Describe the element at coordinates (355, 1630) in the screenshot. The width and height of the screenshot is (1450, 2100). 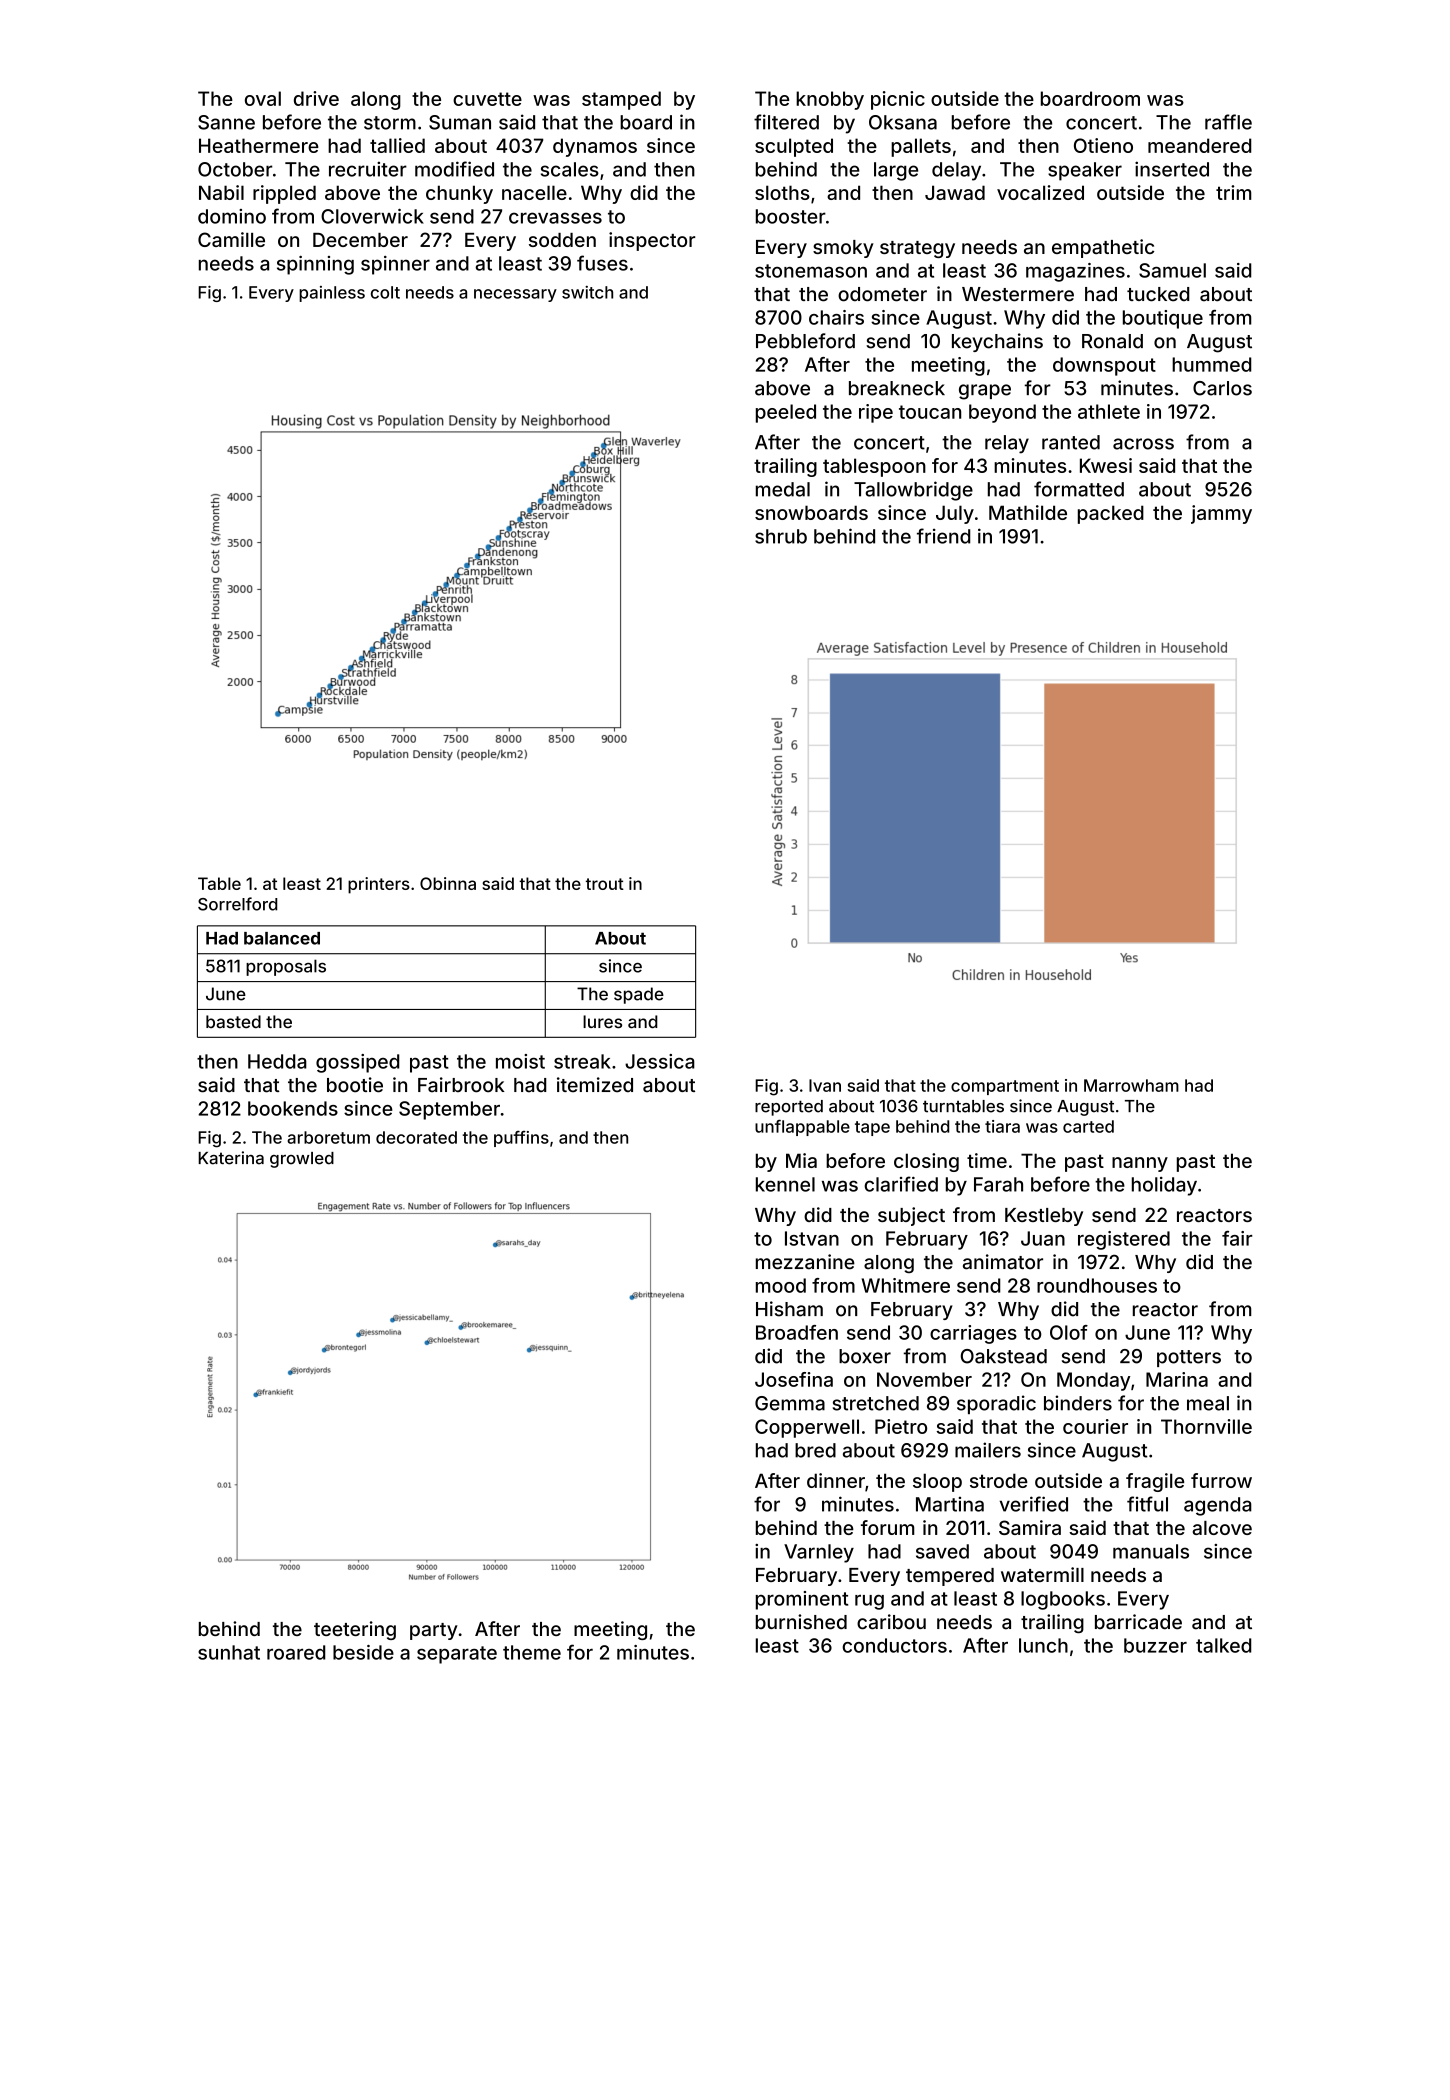
I see `teetering` at that location.
